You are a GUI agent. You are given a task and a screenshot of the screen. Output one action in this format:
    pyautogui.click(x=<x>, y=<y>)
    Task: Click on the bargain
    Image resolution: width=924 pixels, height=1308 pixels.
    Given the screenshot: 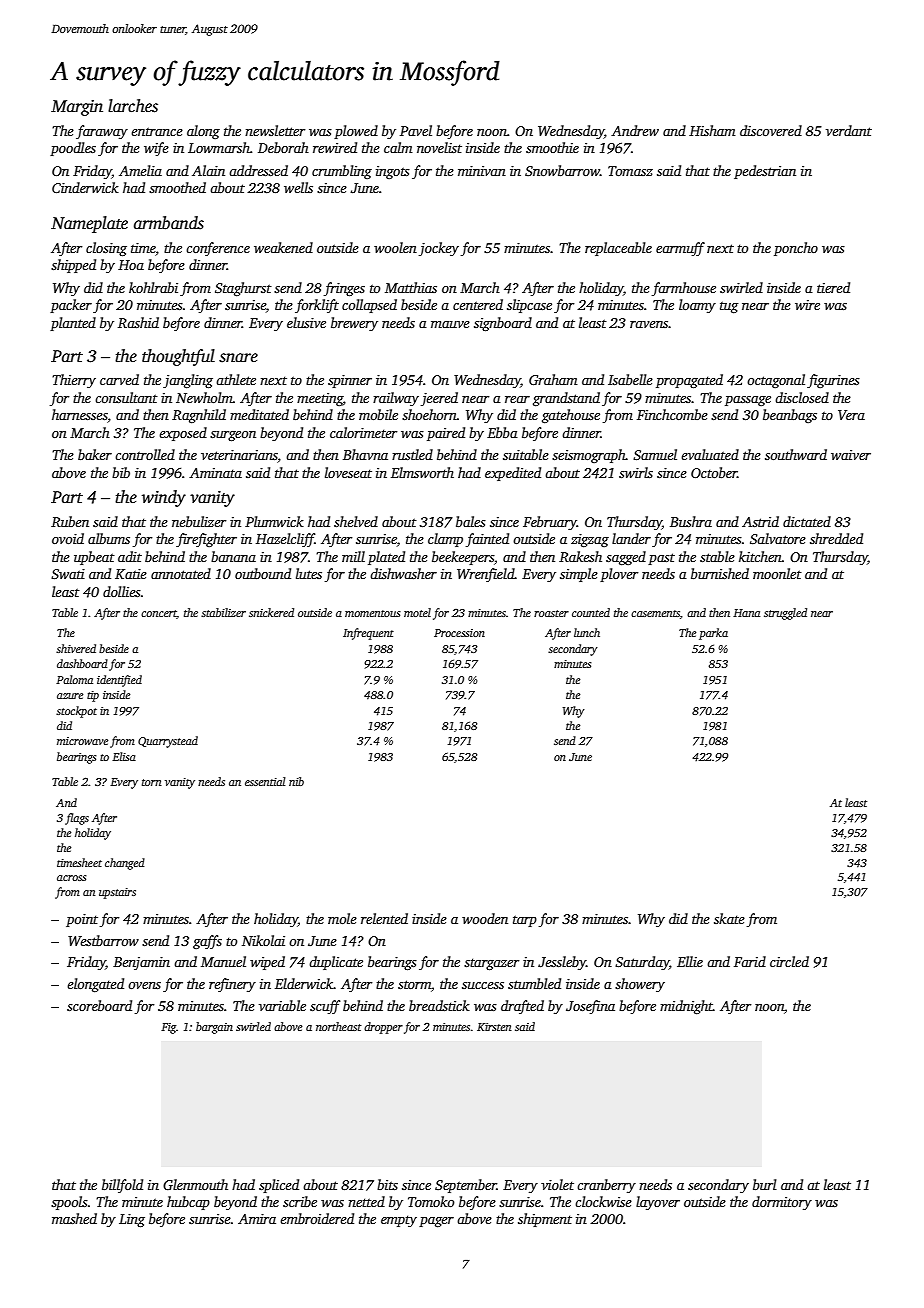 What is the action you would take?
    pyautogui.click(x=214, y=1028)
